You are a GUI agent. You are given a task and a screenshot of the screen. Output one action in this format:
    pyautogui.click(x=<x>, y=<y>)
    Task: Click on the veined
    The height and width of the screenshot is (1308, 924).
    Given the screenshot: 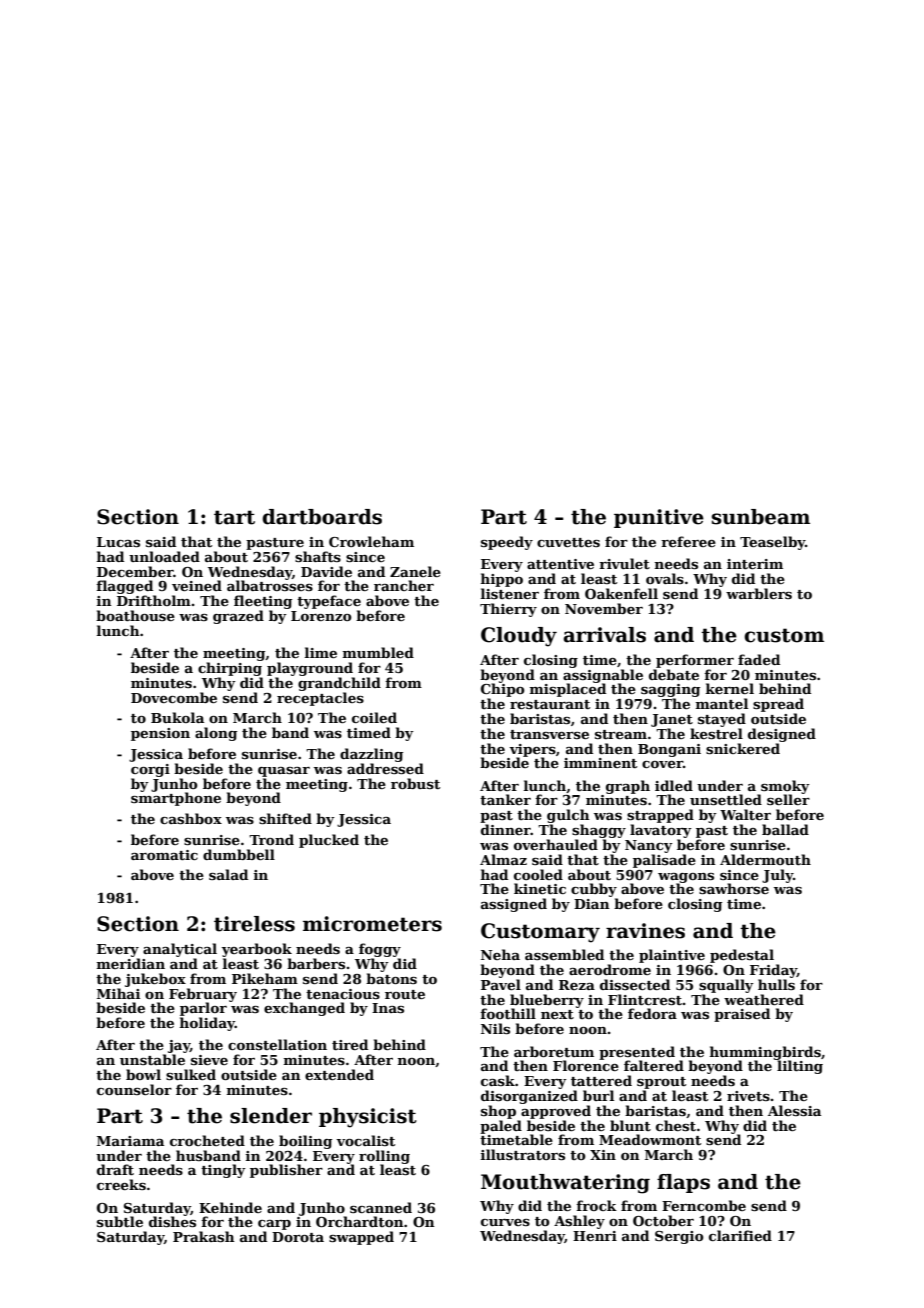 What is the action you would take?
    pyautogui.click(x=197, y=585)
